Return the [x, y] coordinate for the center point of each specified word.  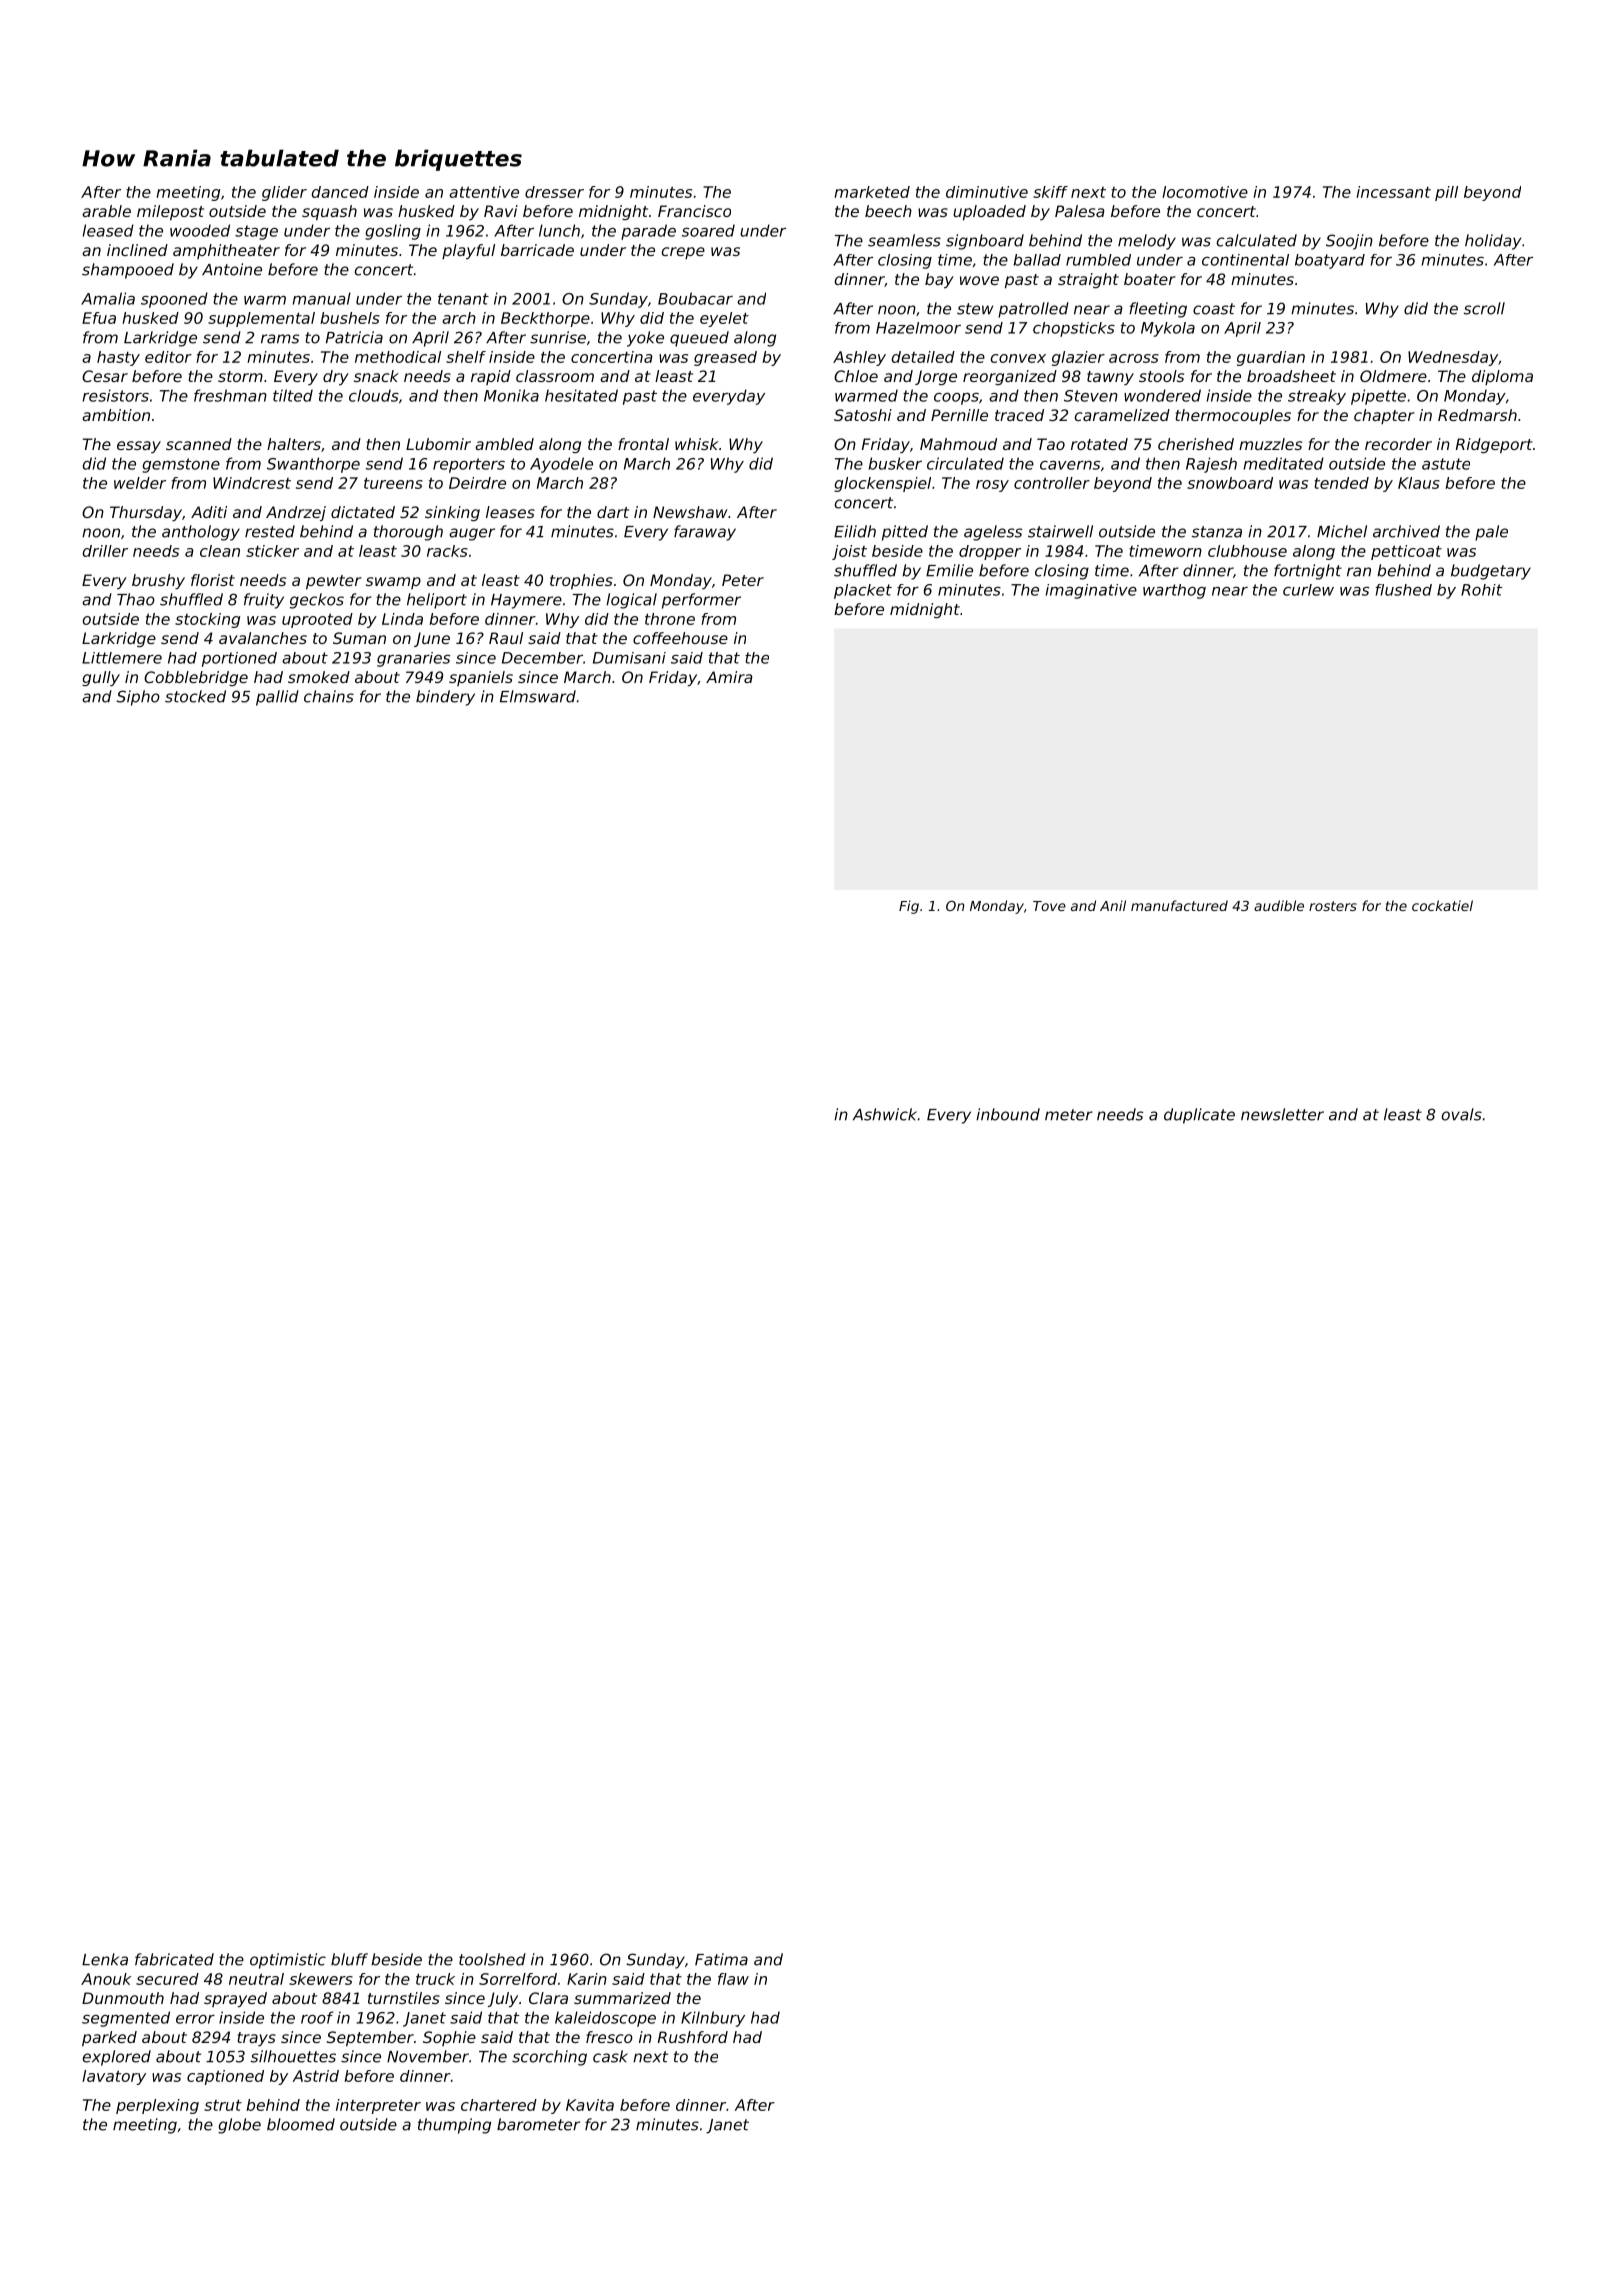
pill [1446, 193]
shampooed [128, 271]
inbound [1008, 1114]
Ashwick [885, 1114]
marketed [872, 192]
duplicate [1199, 1116]
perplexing [157, 2106]
